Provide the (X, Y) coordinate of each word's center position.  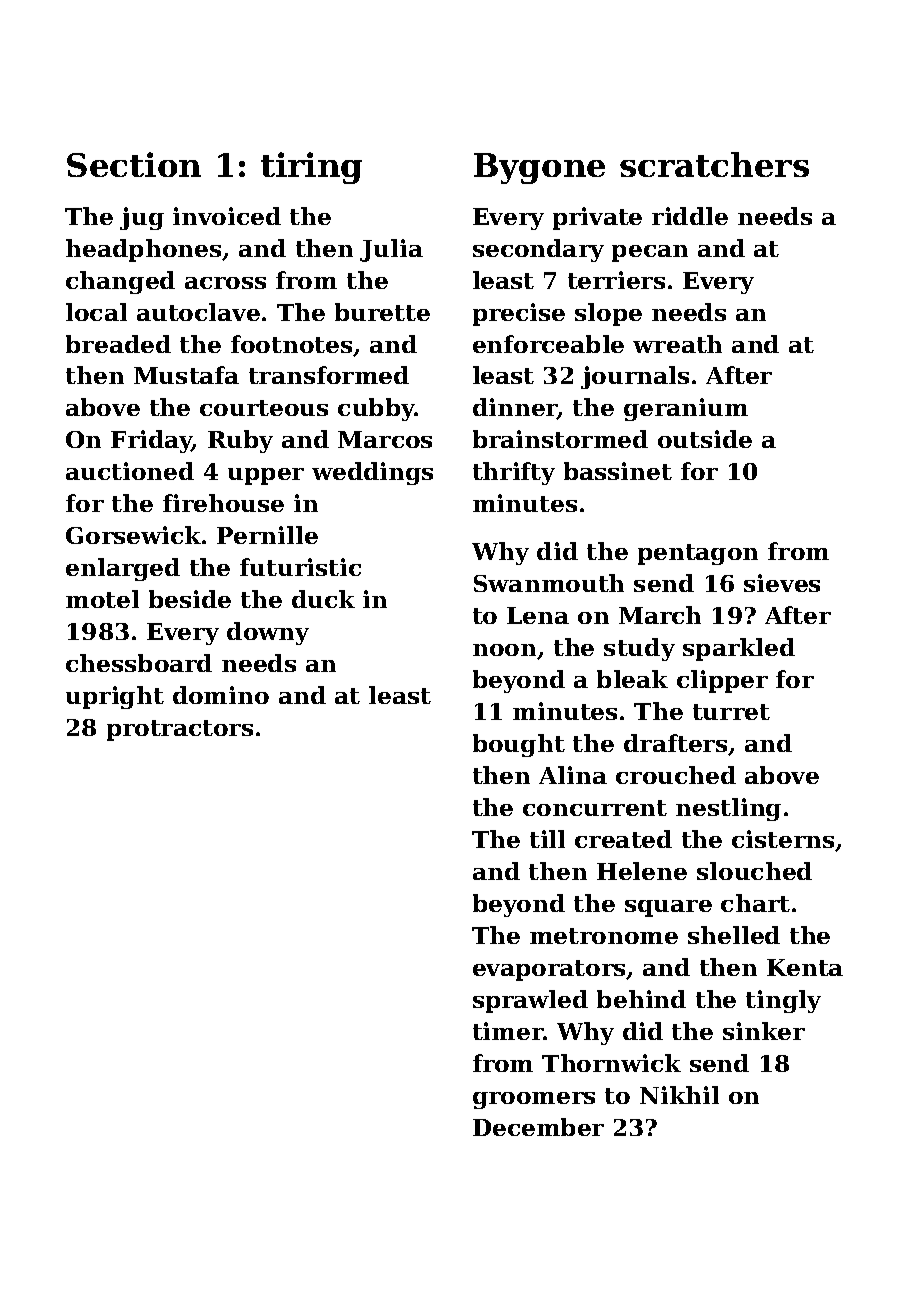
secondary (538, 250)
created (623, 839)
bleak (632, 679)
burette (382, 312)
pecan (650, 253)
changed (120, 282)
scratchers (714, 164)
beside (190, 599)
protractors (180, 730)
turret (731, 712)
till (547, 839)
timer (508, 1031)
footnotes (291, 344)
